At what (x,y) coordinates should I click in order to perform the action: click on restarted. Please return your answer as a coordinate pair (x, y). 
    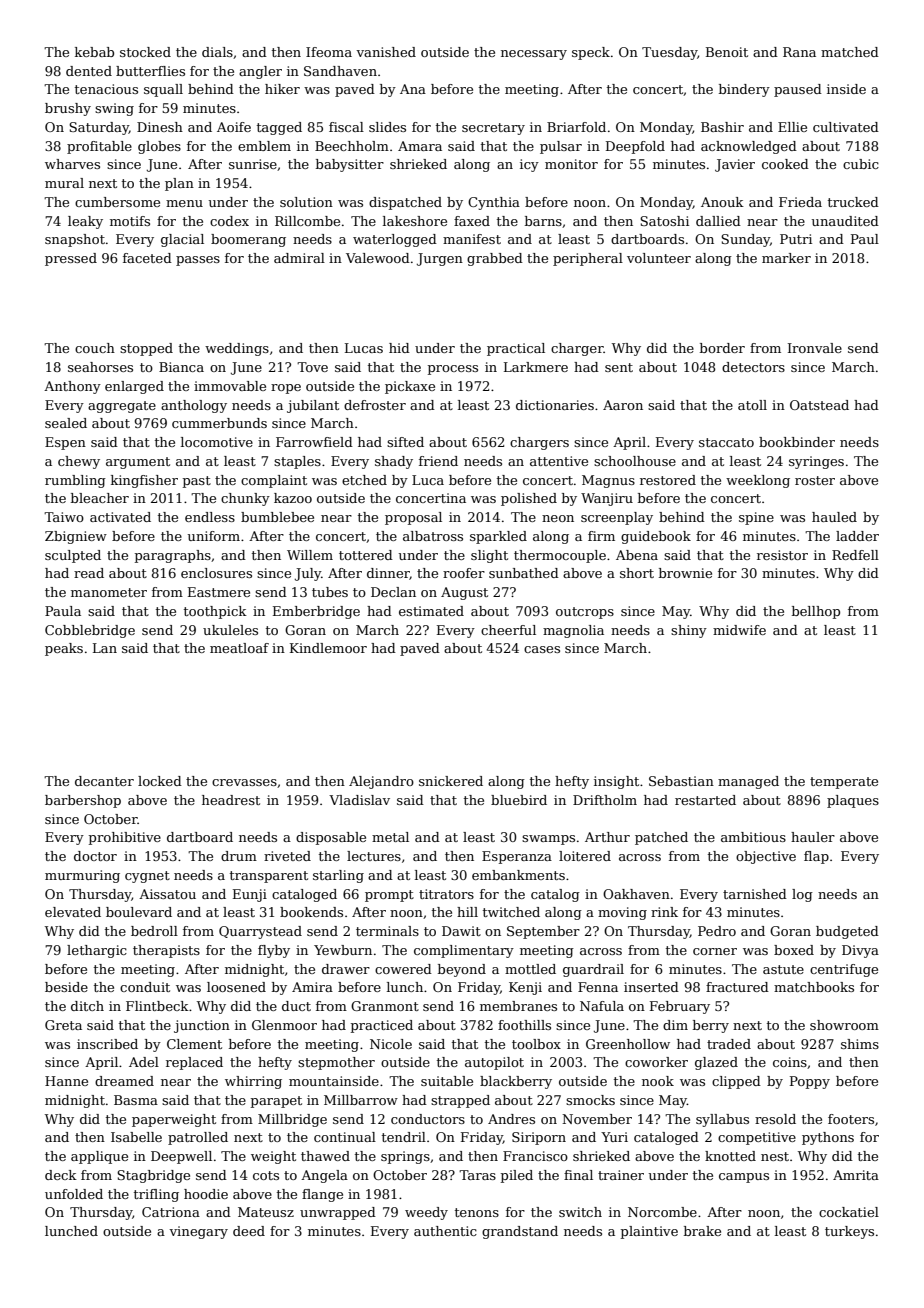
    Looking at the image, I should click on (705, 800).
